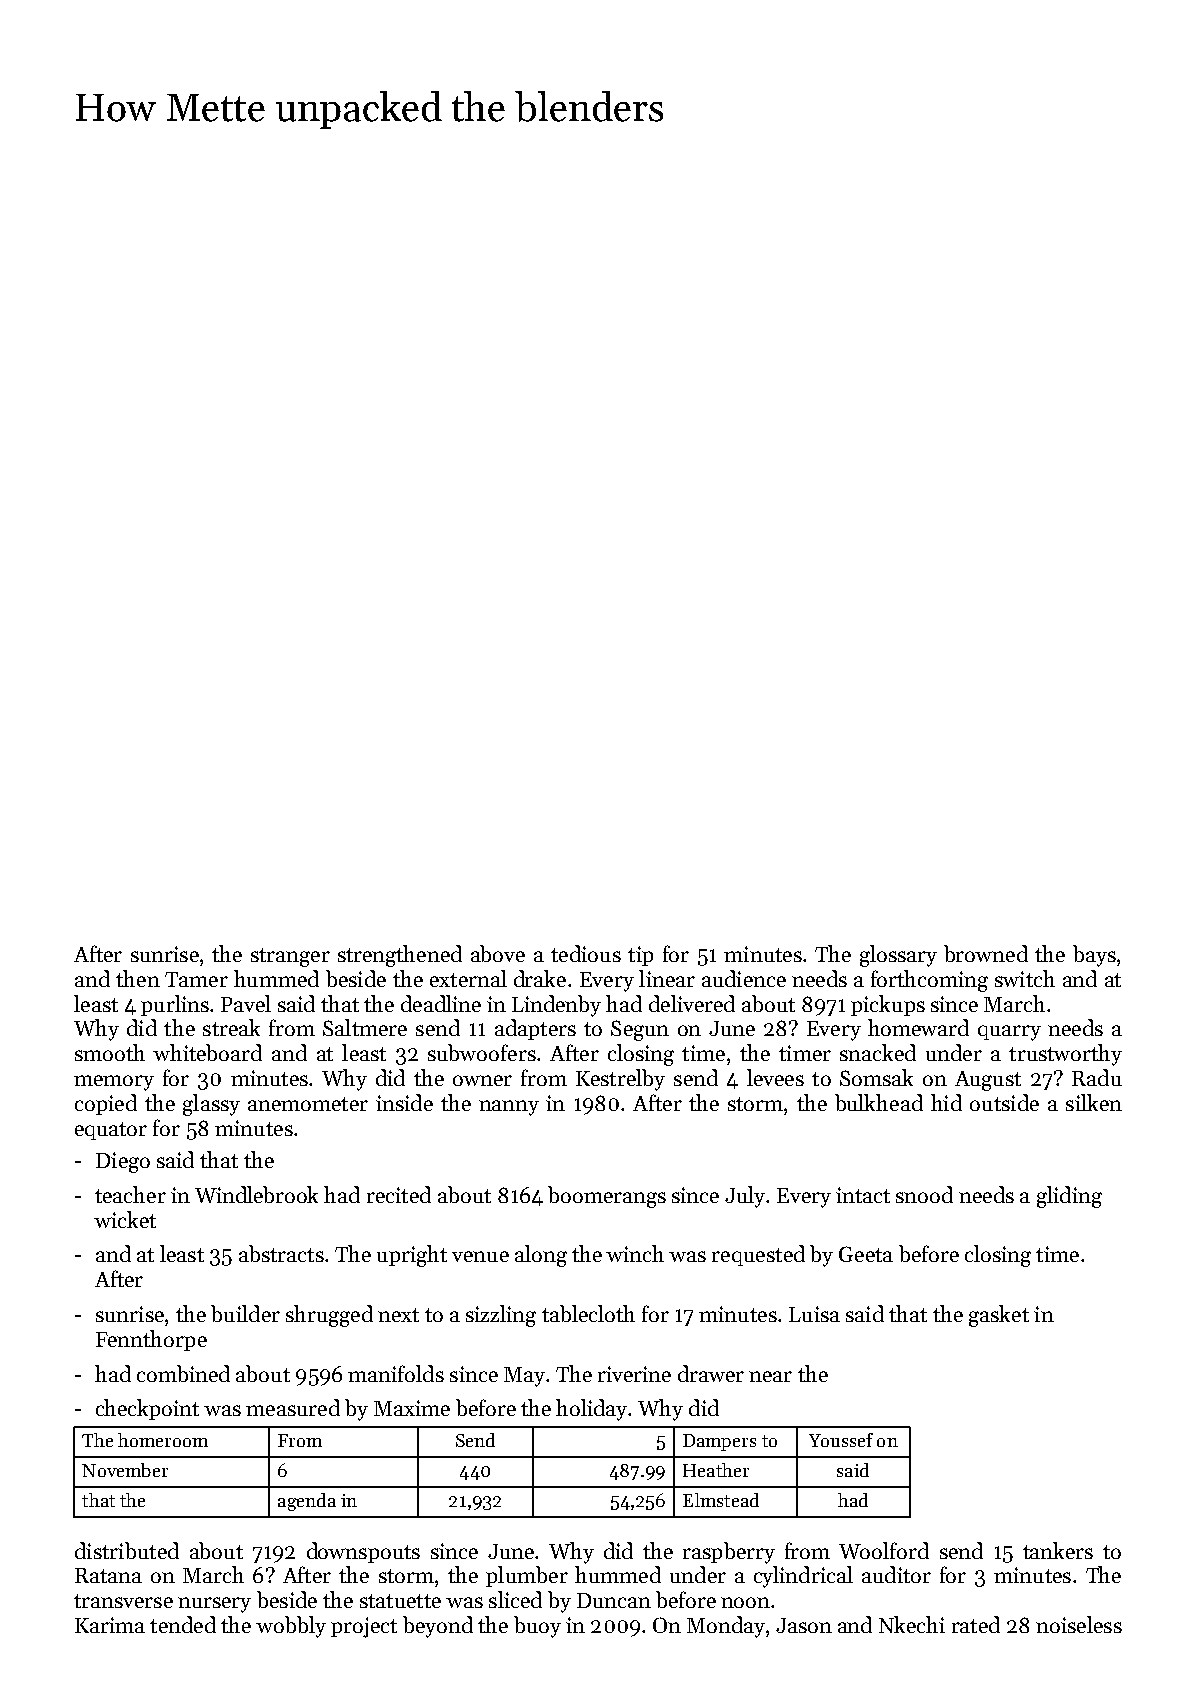  Describe the element at coordinates (976, 1624) in the screenshot. I see `rated` at that location.
